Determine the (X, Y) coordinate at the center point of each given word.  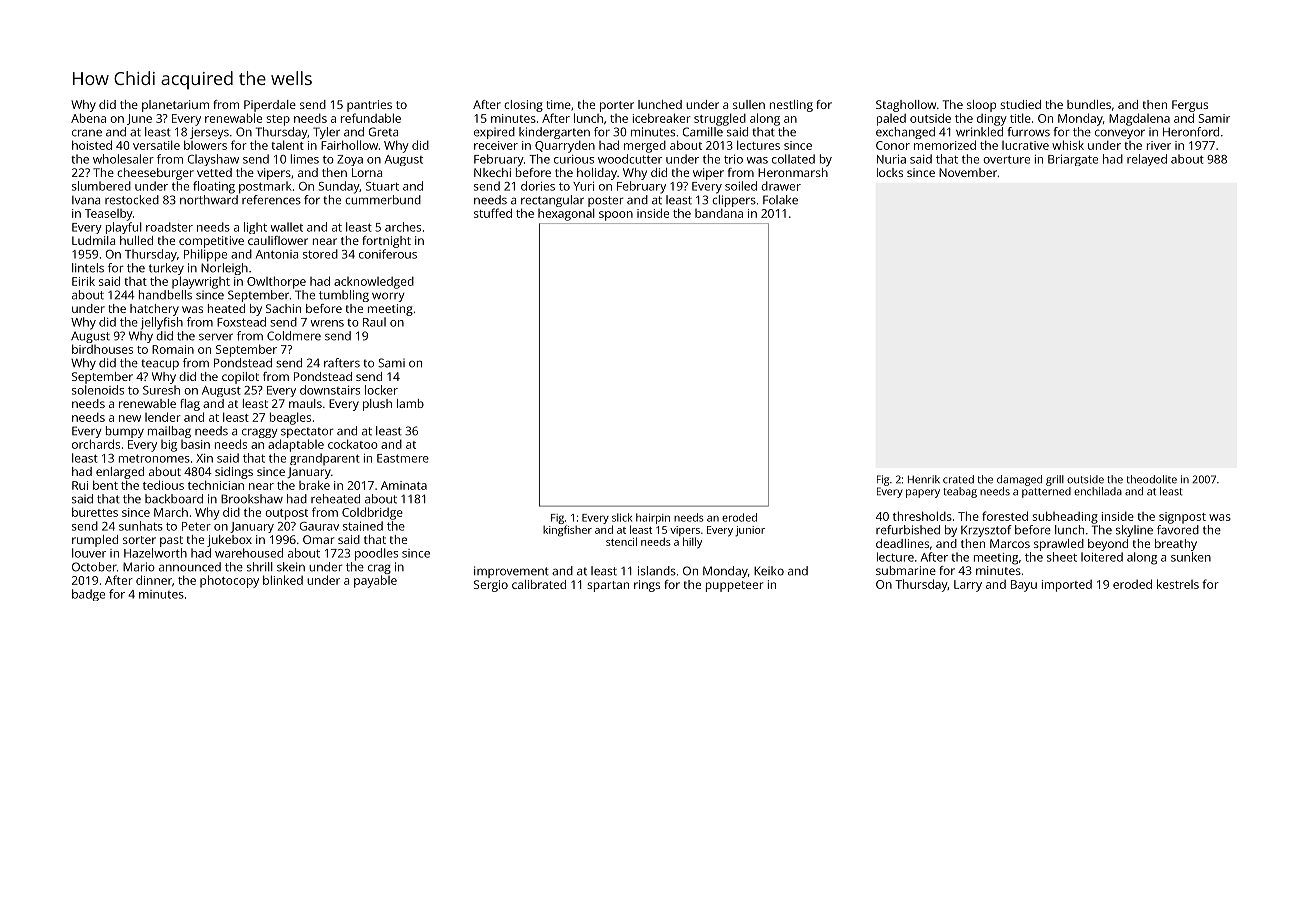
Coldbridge (372, 513)
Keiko (769, 571)
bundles (1089, 104)
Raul (374, 322)
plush (377, 405)
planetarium (175, 106)
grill (1055, 480)
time (558, 104)
